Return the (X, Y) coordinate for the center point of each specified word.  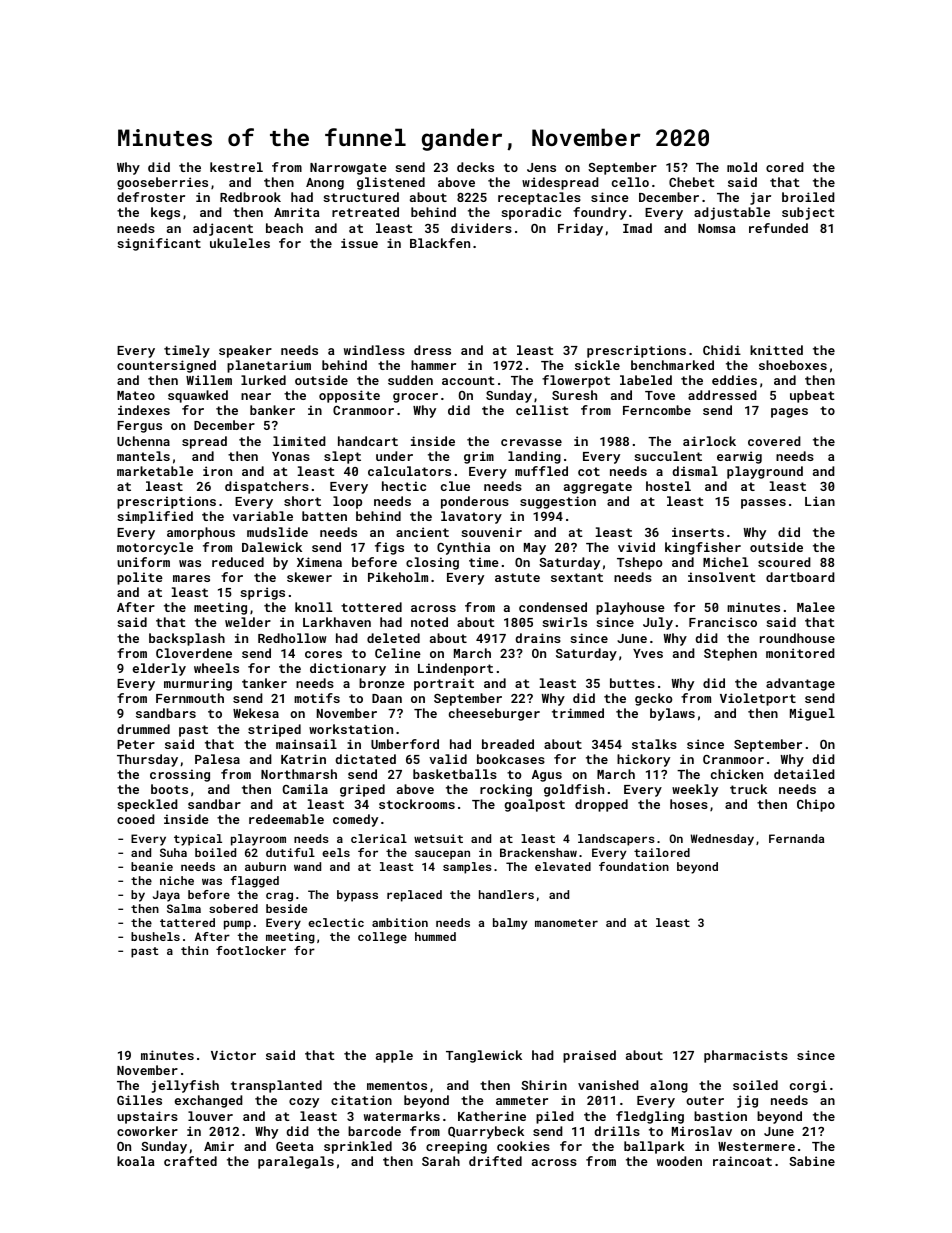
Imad (637, 228)
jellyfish (185, 1086)
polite (140, 578)
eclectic (336, 922)
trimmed (578, 713)
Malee (816, 607)
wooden (679, 1161)
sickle (597, 365)
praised (589, 1056)
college (382, 938)
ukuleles (240, 243)
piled (555, 1117)
